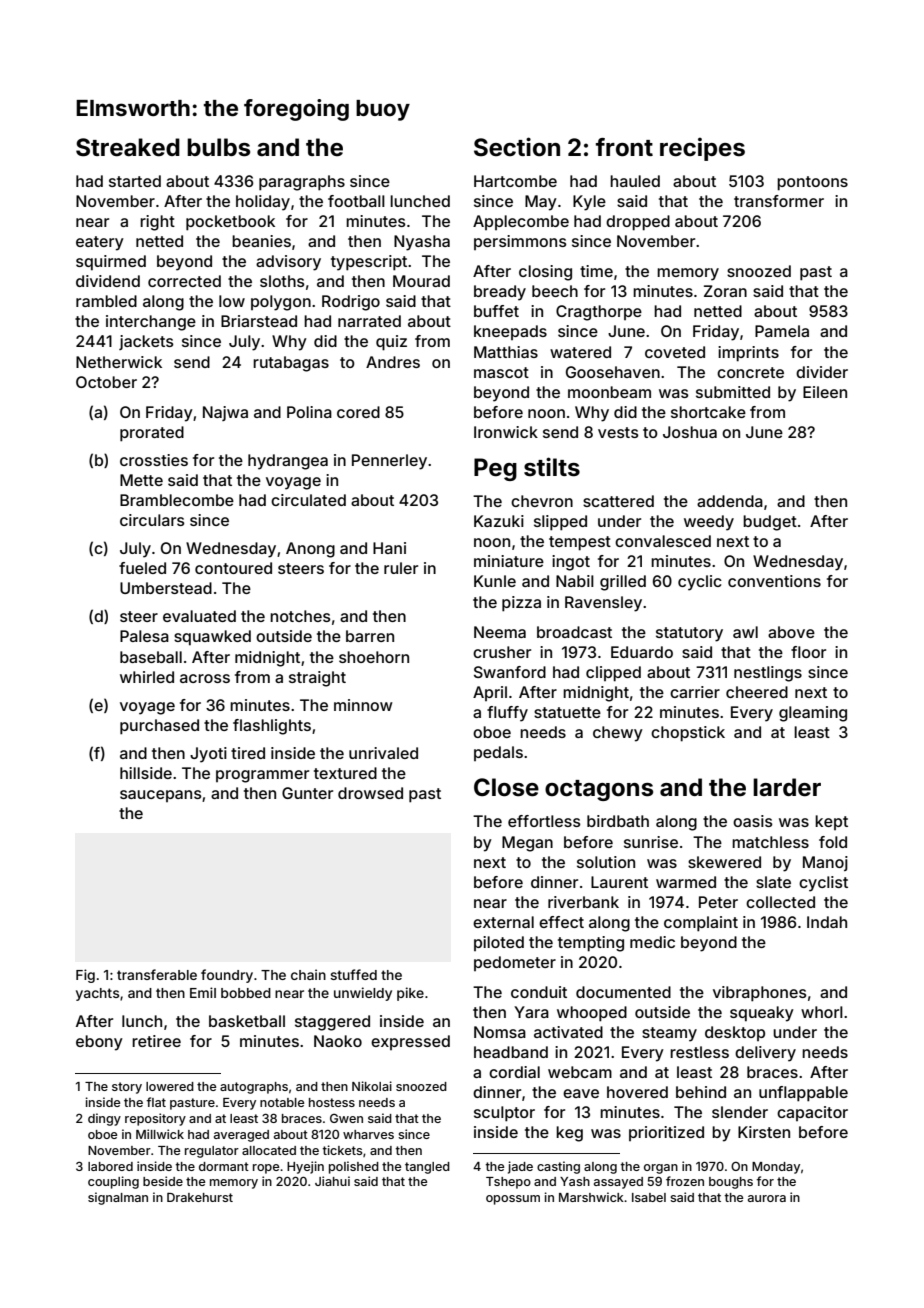 This document has height=1308, width=924. I want to click on Streaked, so click(128, 147).
